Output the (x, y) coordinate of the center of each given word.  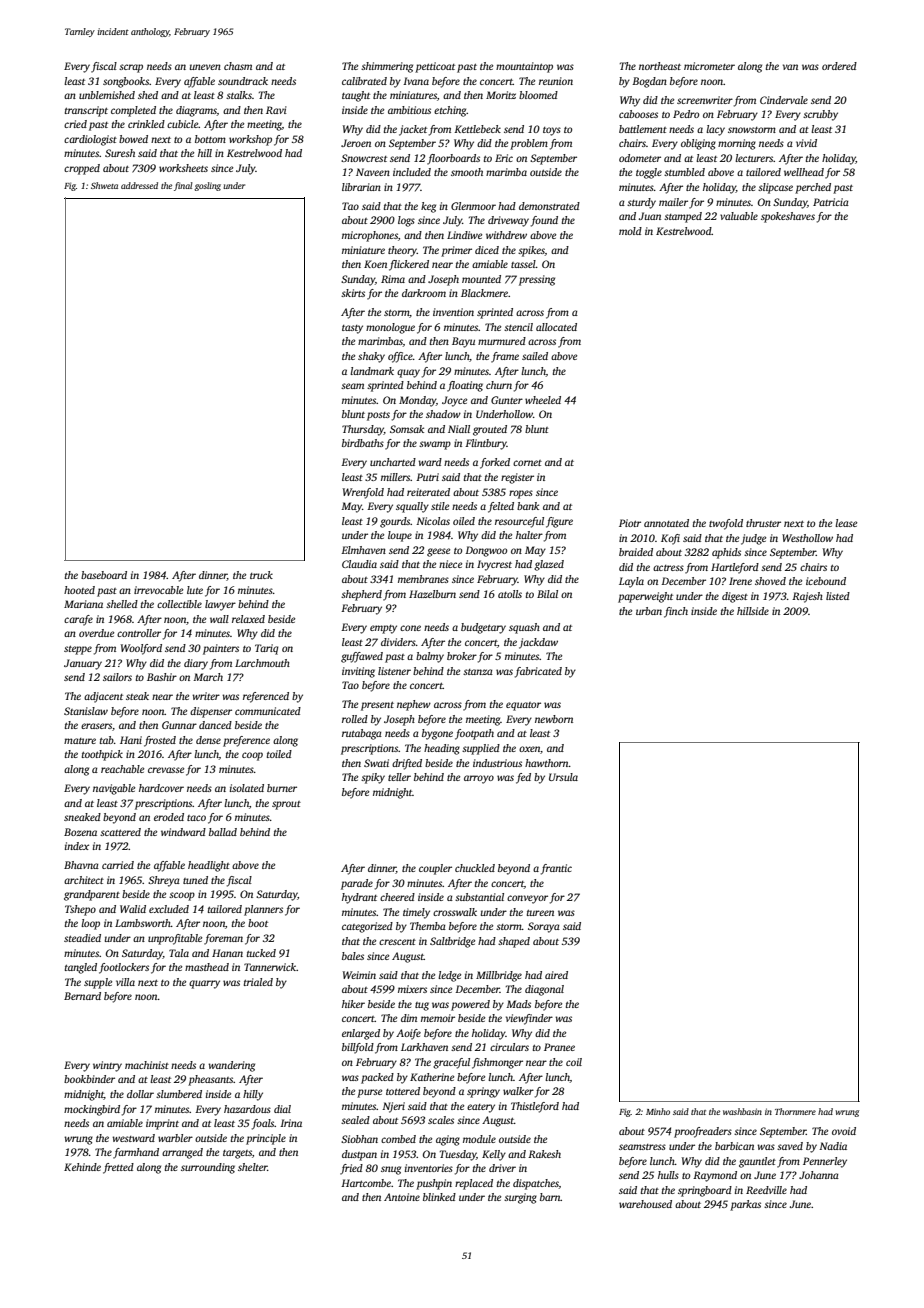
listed (838, 596)
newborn (554, 719)
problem (529, 144)
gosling (207, 186)
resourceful (519, 522)
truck (261, 575)
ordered (839, 66)
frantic (556, 869)
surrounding (208, 1168)
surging (520, 1198)
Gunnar (179, 725)
